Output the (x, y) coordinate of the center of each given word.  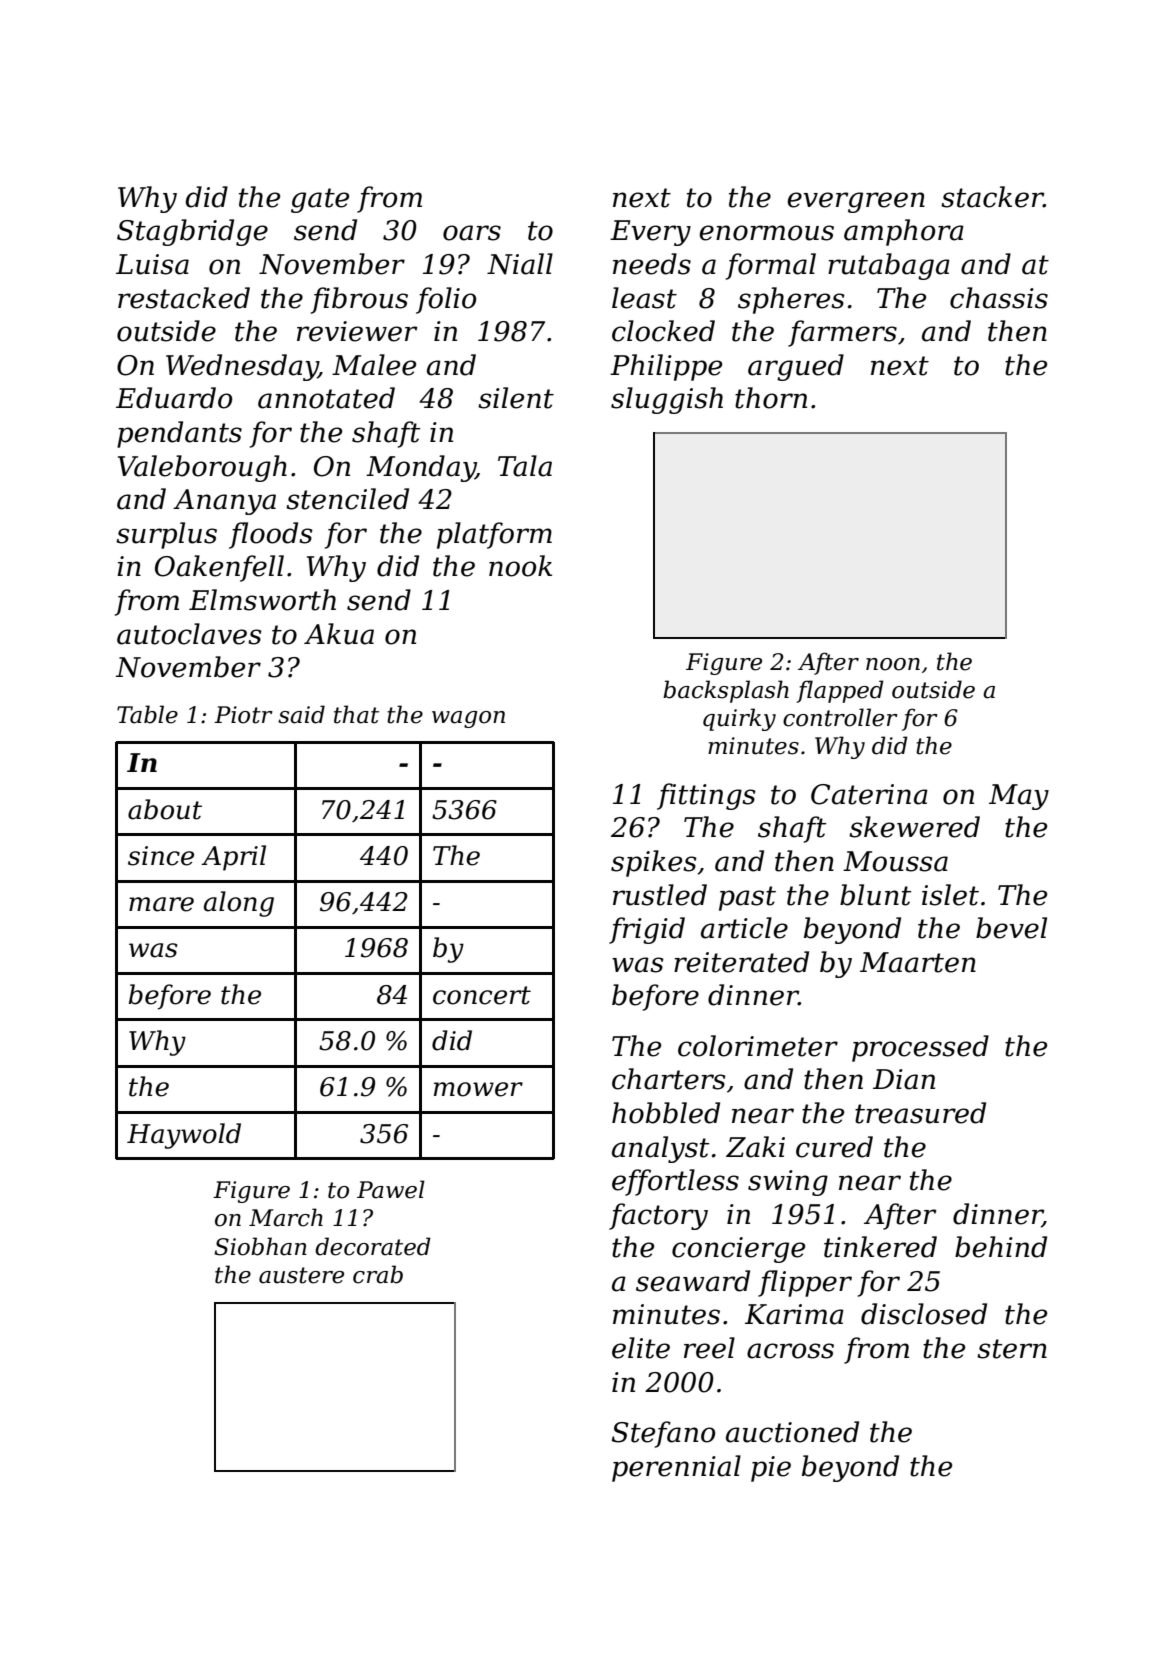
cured (834, 1147)
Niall (520, 264)
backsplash (726, 691)
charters (668, 1079)
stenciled (347, 499)
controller (840, 717)
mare (161, 904)
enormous (766, 233)
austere (301, 1275)
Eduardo (174, 398)
